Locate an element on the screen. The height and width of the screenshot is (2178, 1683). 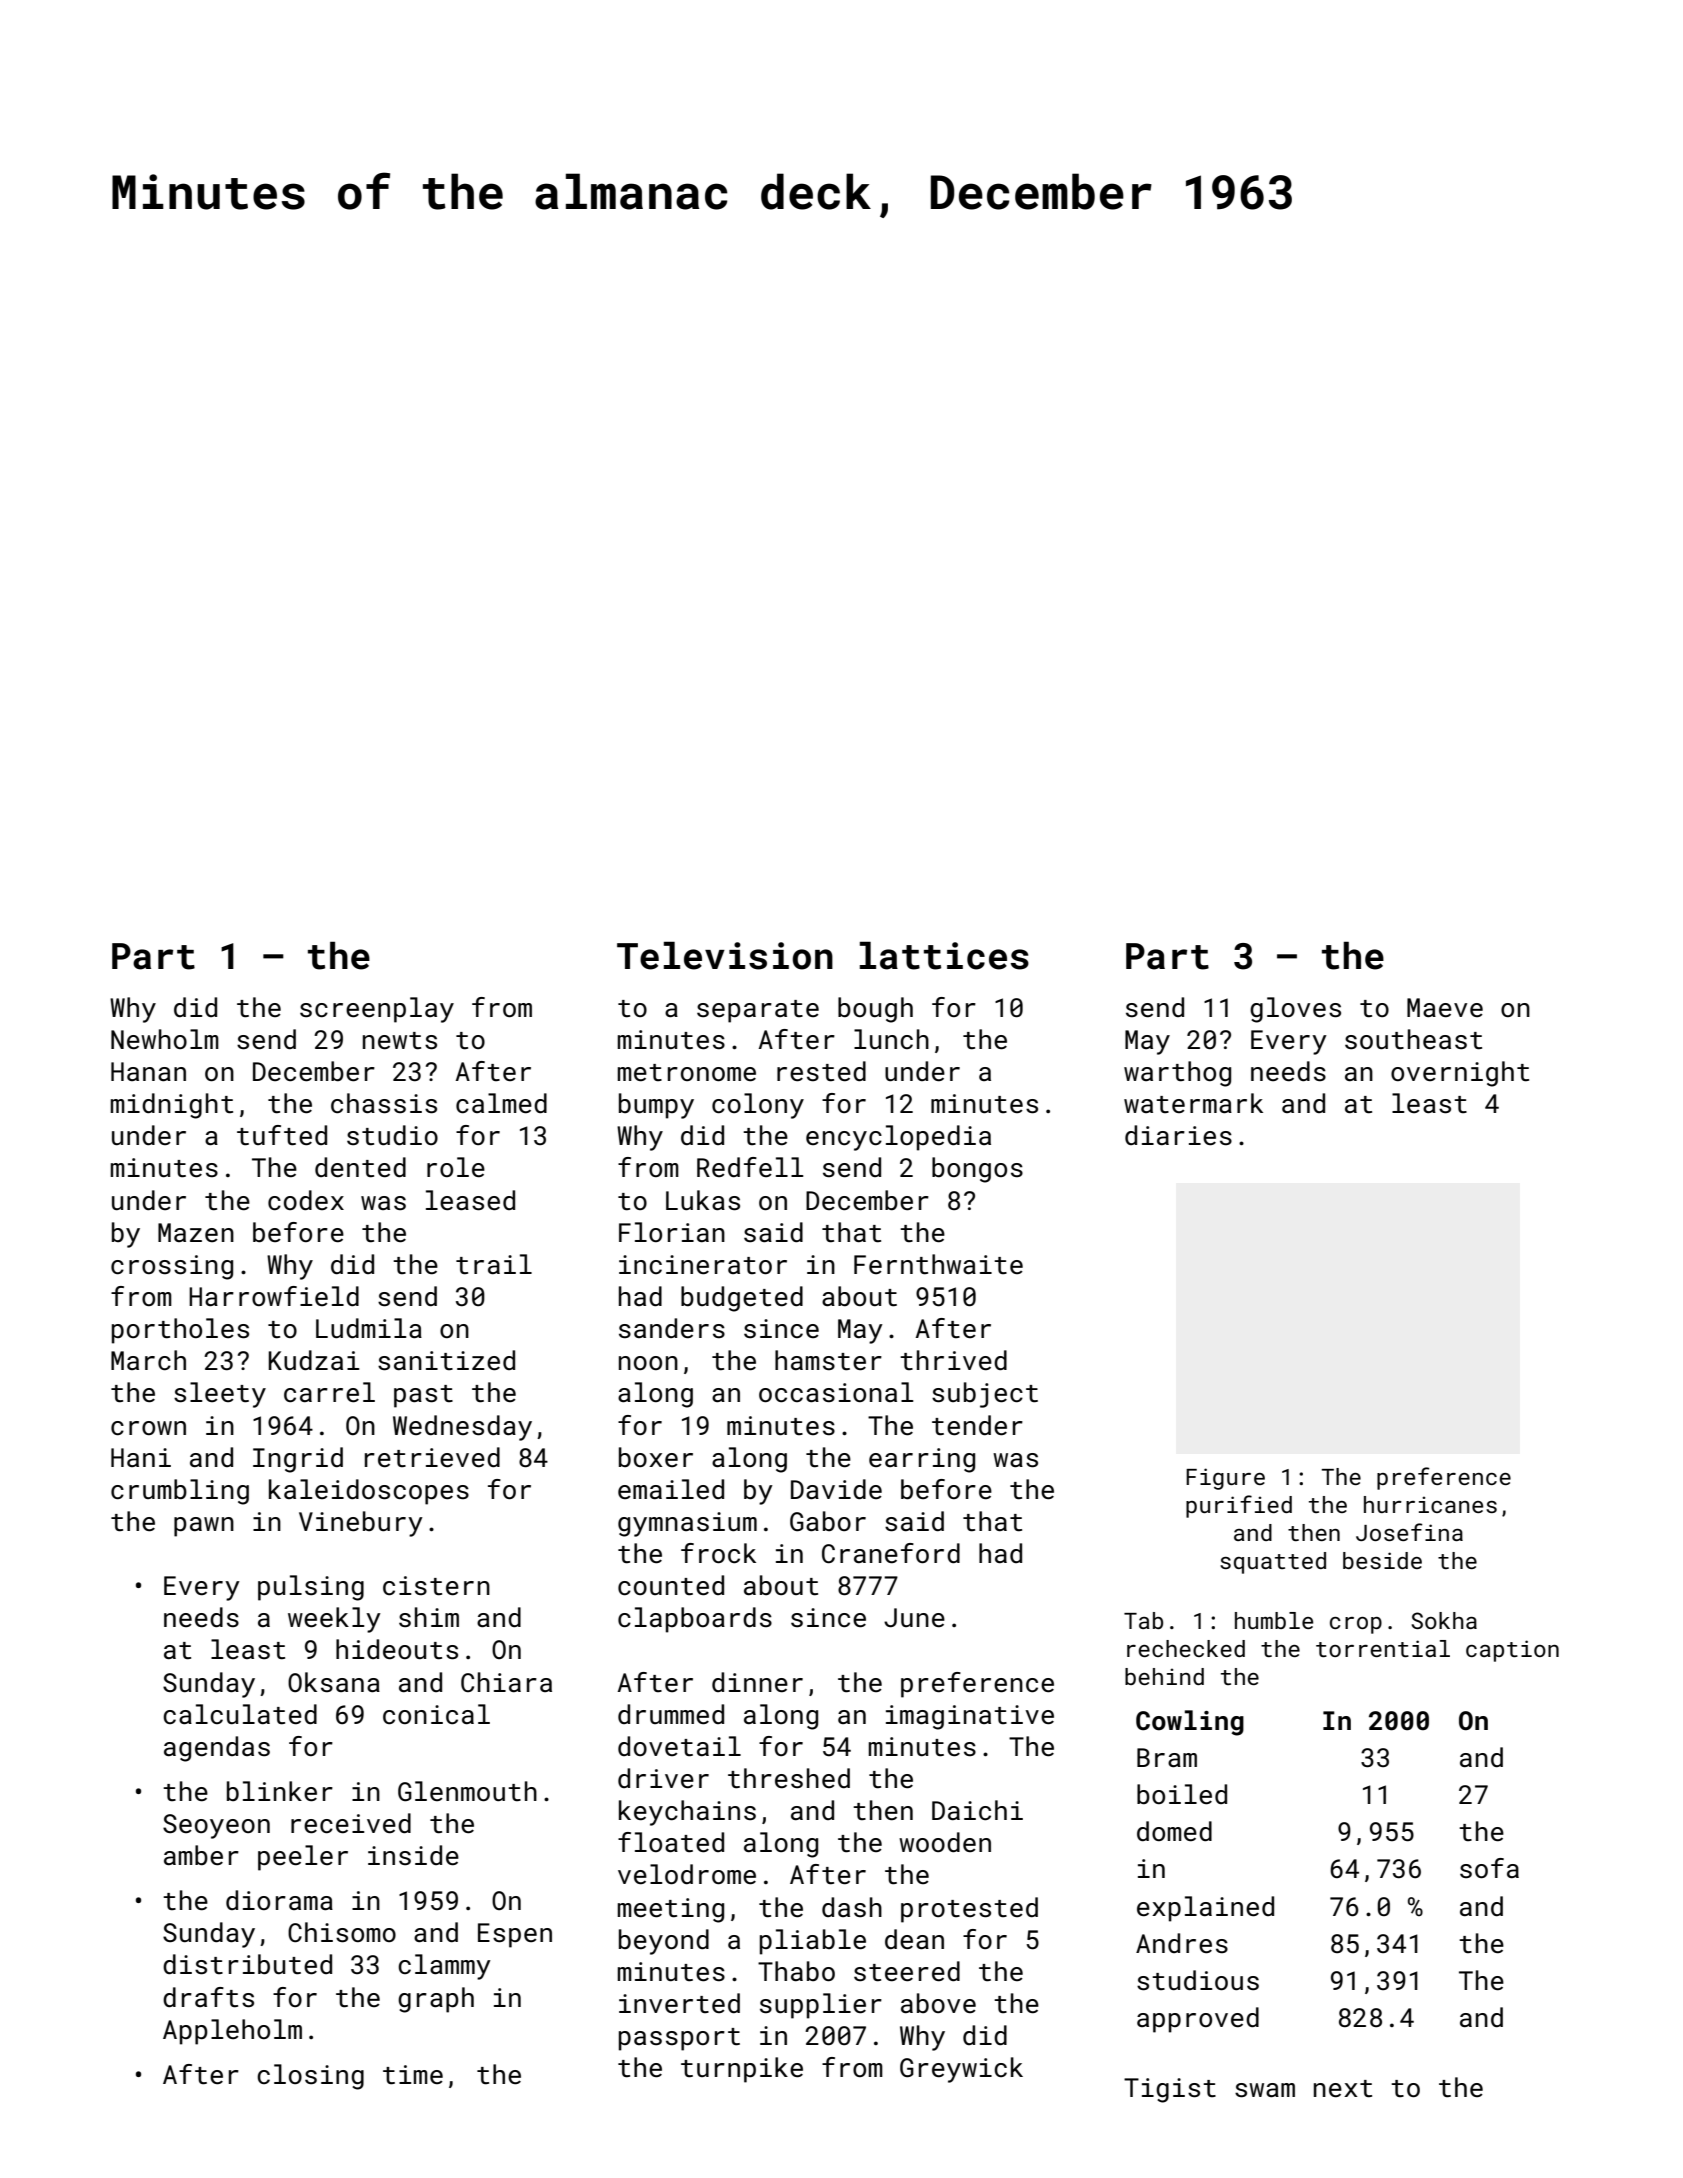
domed is located at coordinates (1174, 1831).
